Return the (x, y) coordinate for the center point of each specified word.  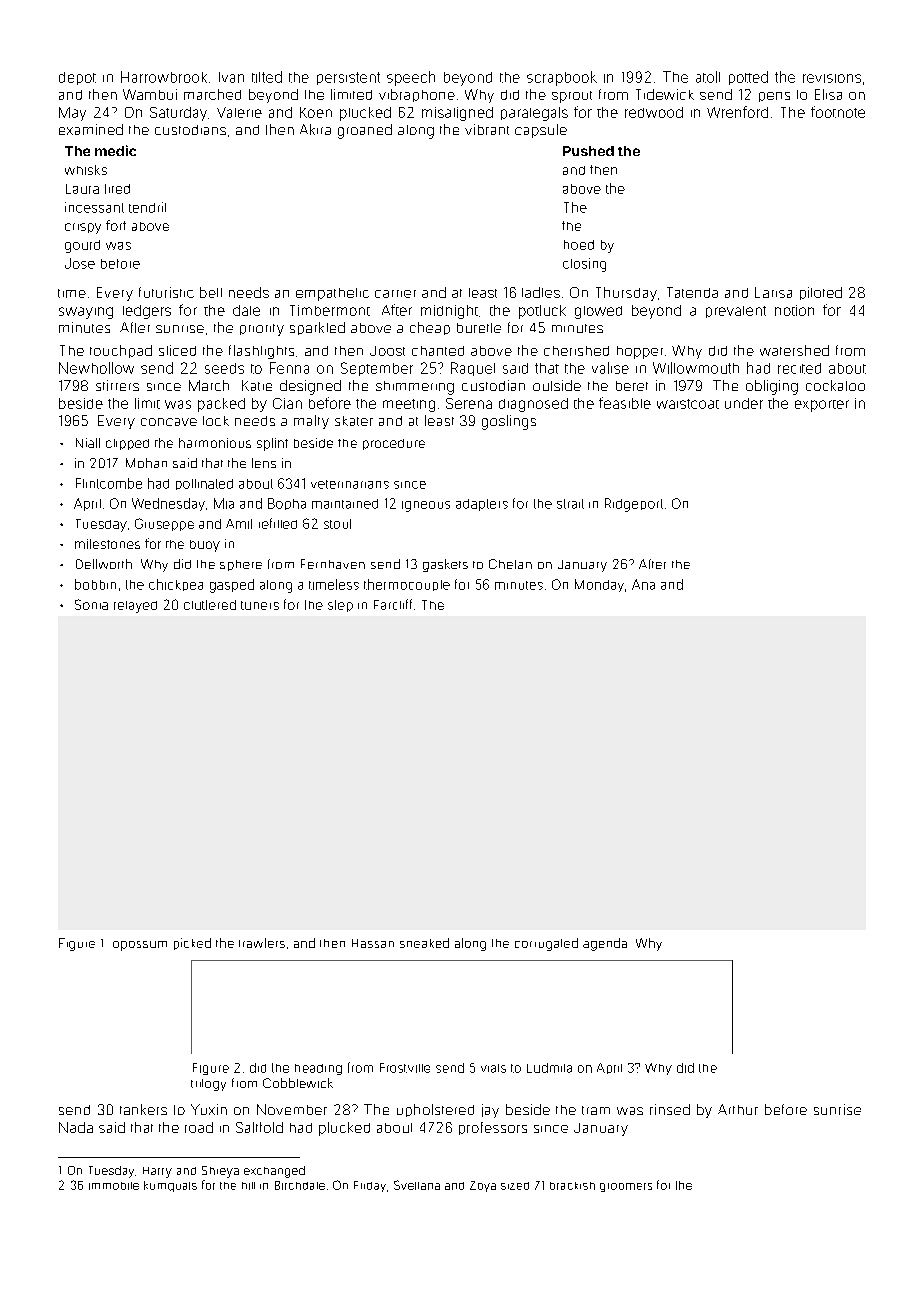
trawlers (262, 943)
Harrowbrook (164, 77)
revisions (832, 78)
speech (411, 78)
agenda (605, 944)
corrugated (546, 944)
